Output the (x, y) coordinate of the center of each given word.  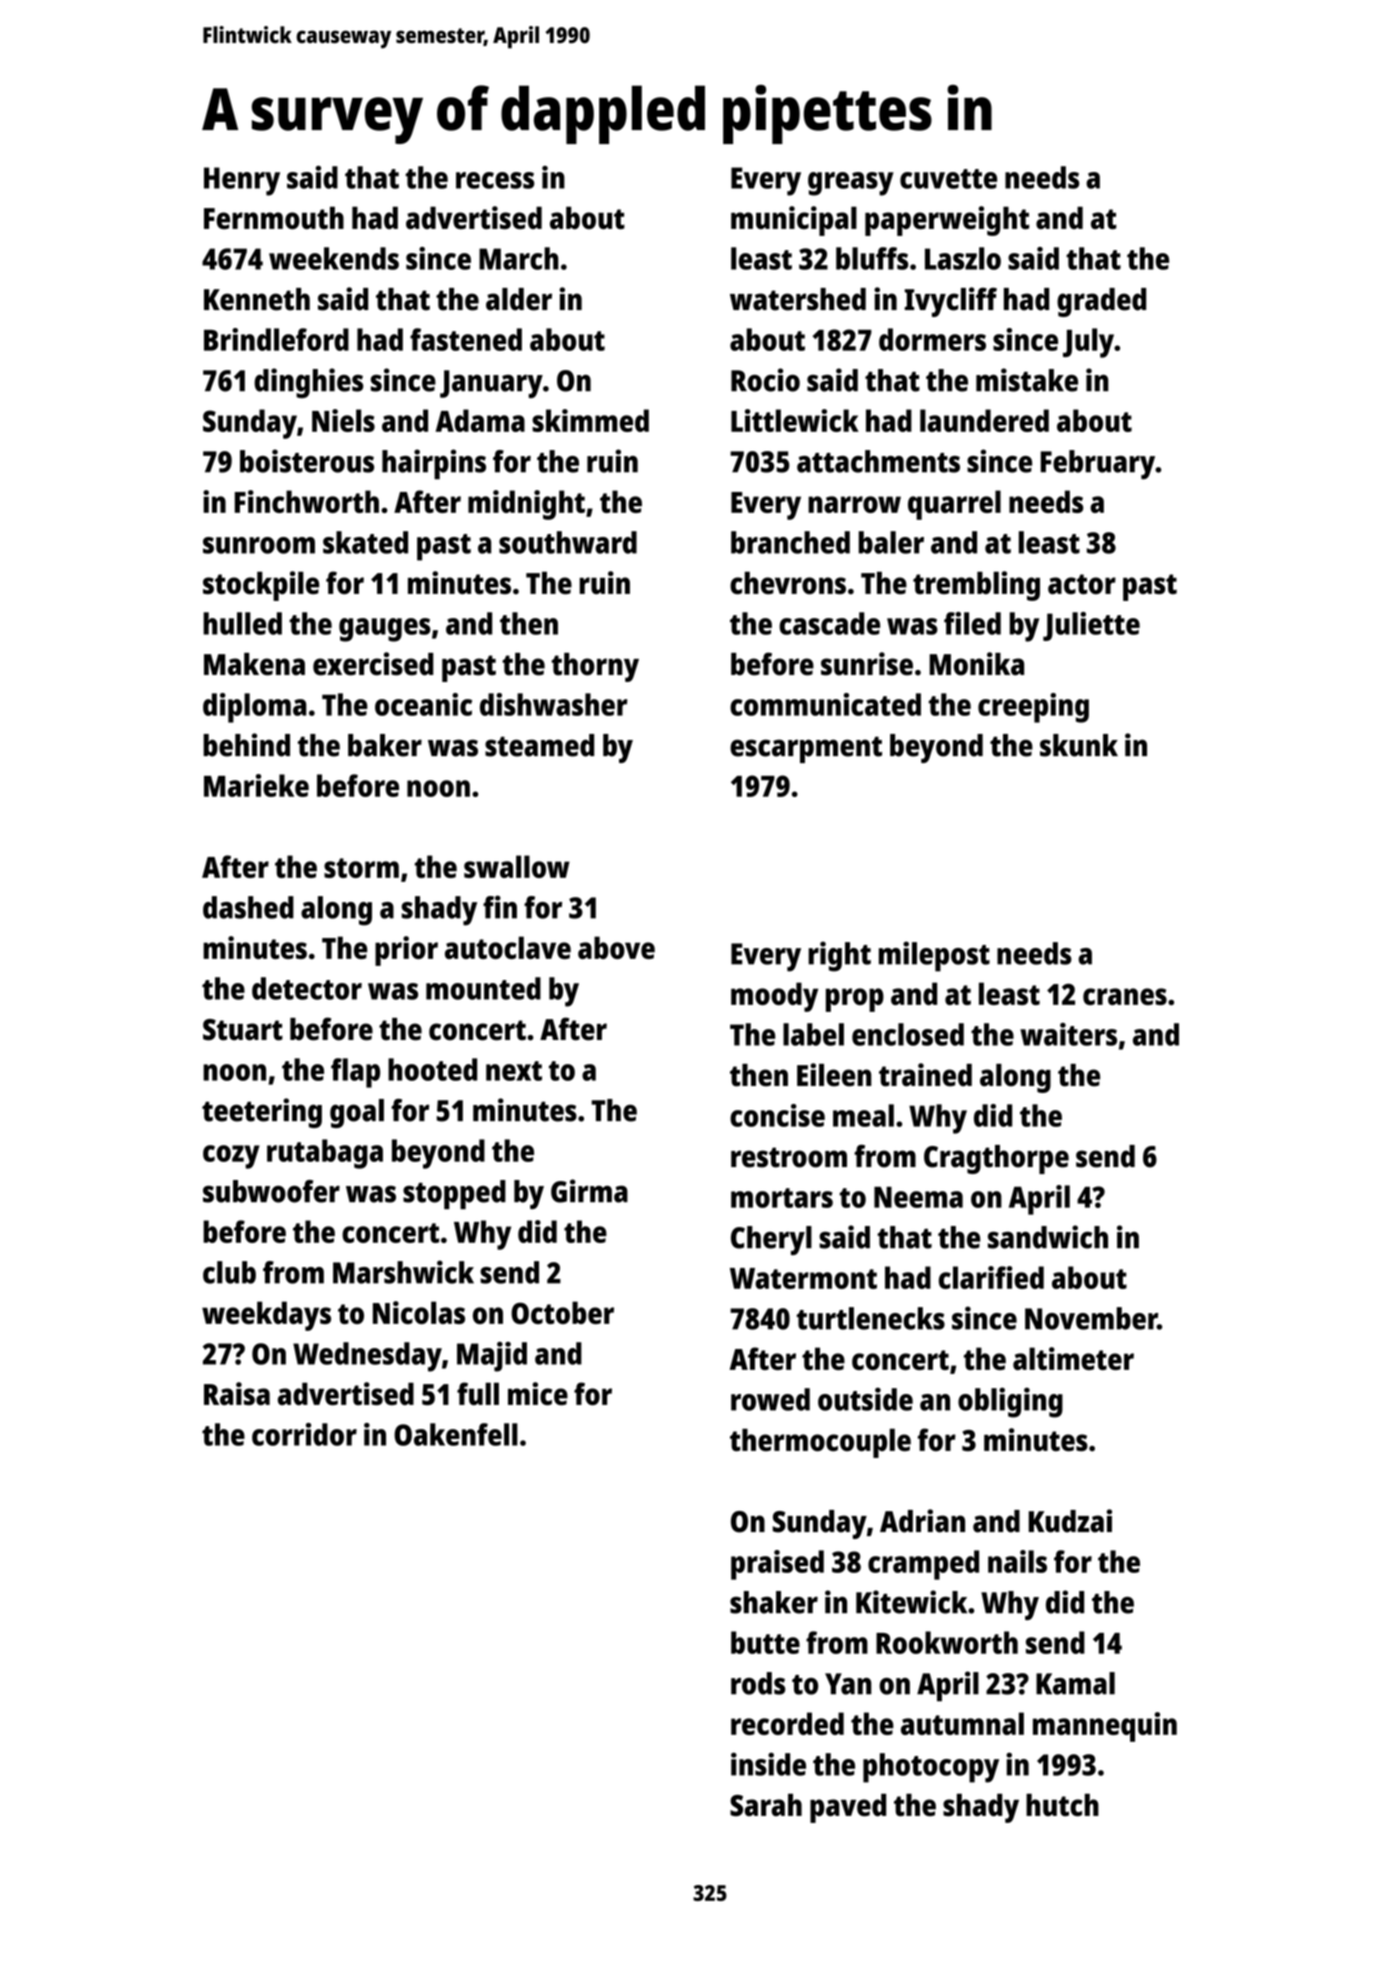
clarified (991, 1277)
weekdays (266, 1316)
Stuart (243, 1030)
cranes (1125, 996)
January (491, 384)
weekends (334, 258)
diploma (255, 708)
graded (1101, 302)
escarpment (806, 749)
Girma (589, 1191)
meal (863, 1115)
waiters (1068, 1034)
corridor (304, 1434)
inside (768, 1764)
